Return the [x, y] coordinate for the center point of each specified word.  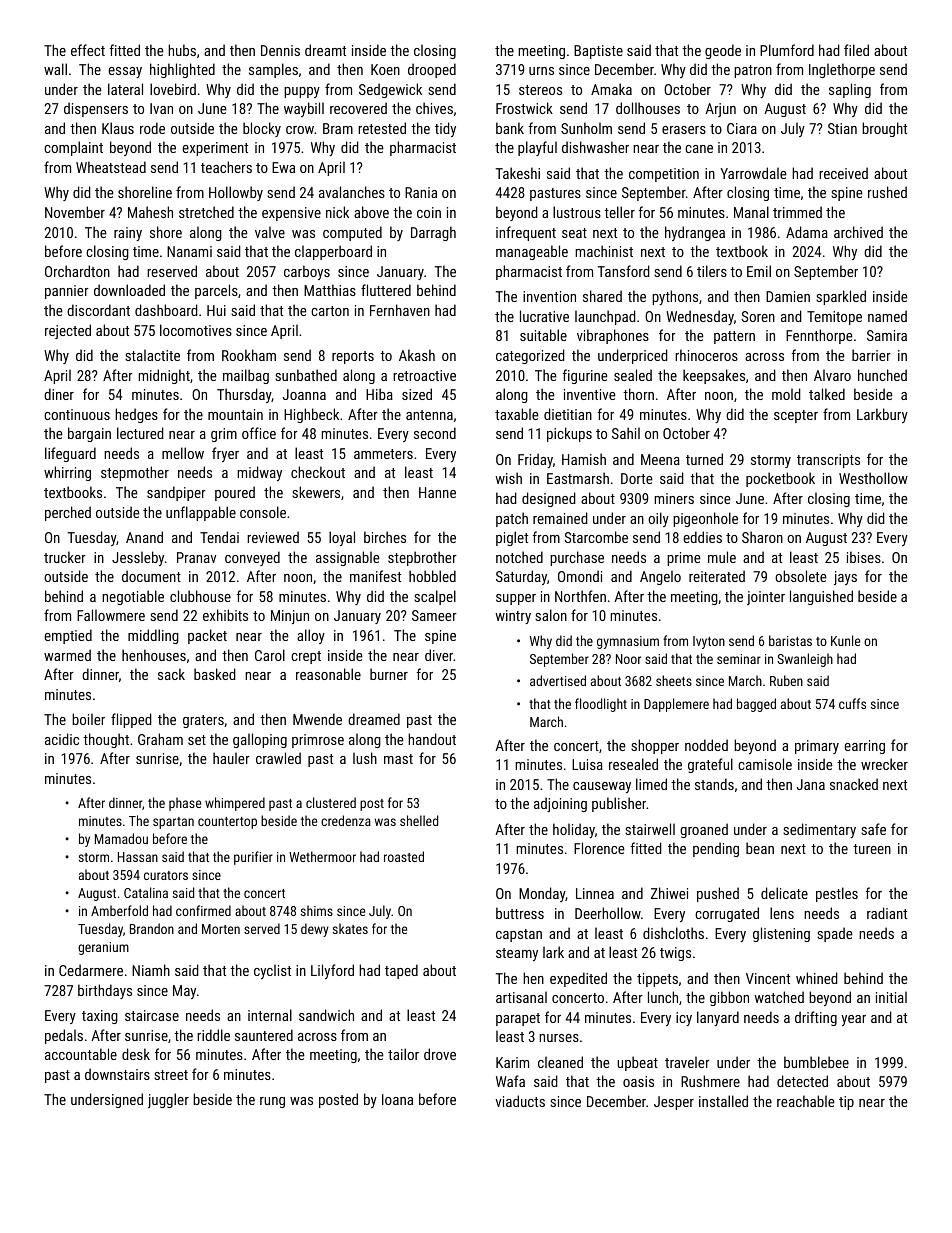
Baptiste [598, 52]
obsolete [801, 576]
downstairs [117, 1074]
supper [516, 599]
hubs [182, 50]
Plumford [787, 50]
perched [68, 513]
